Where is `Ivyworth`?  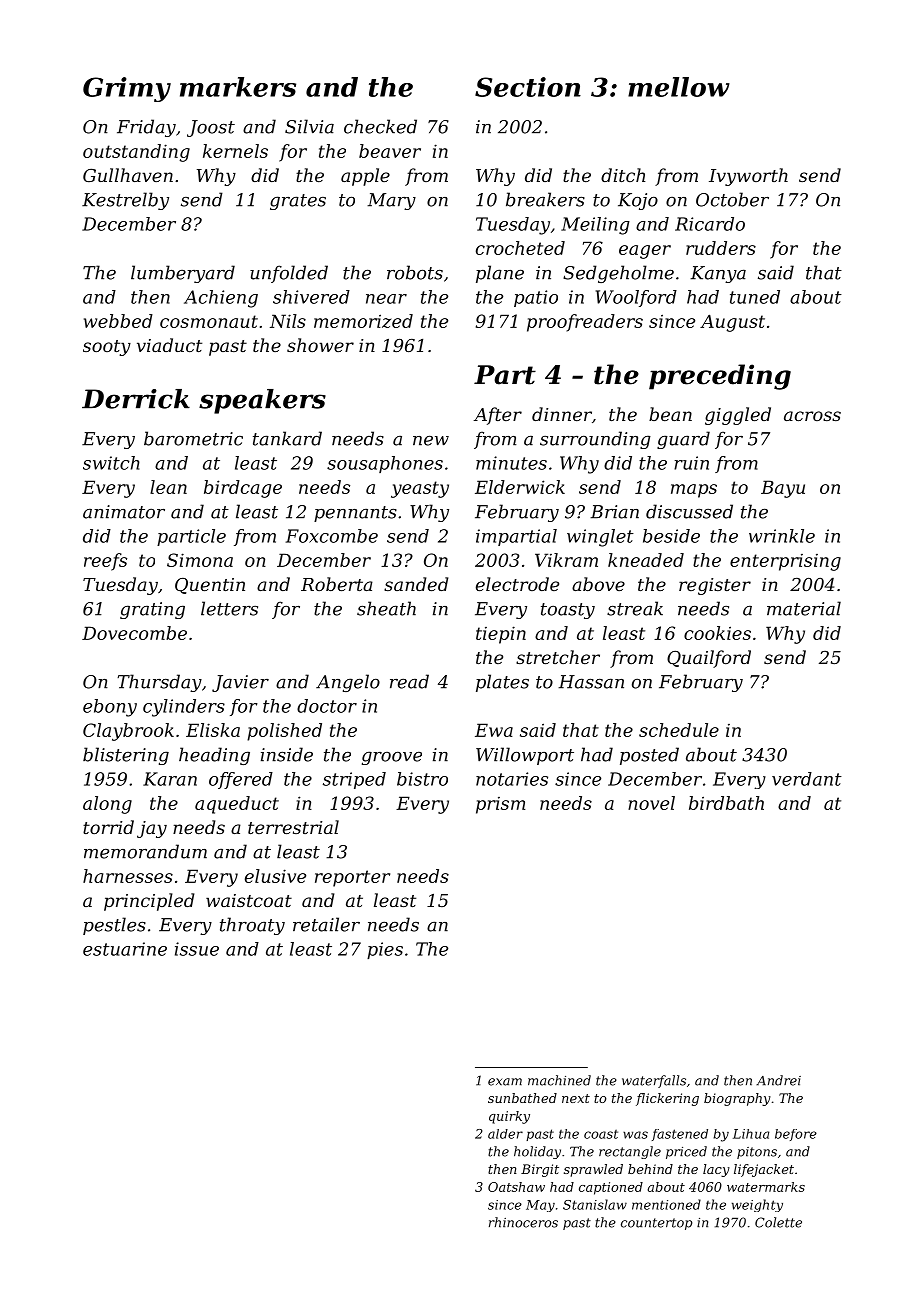
Ivyworth is located at coordinates (748, 177).
